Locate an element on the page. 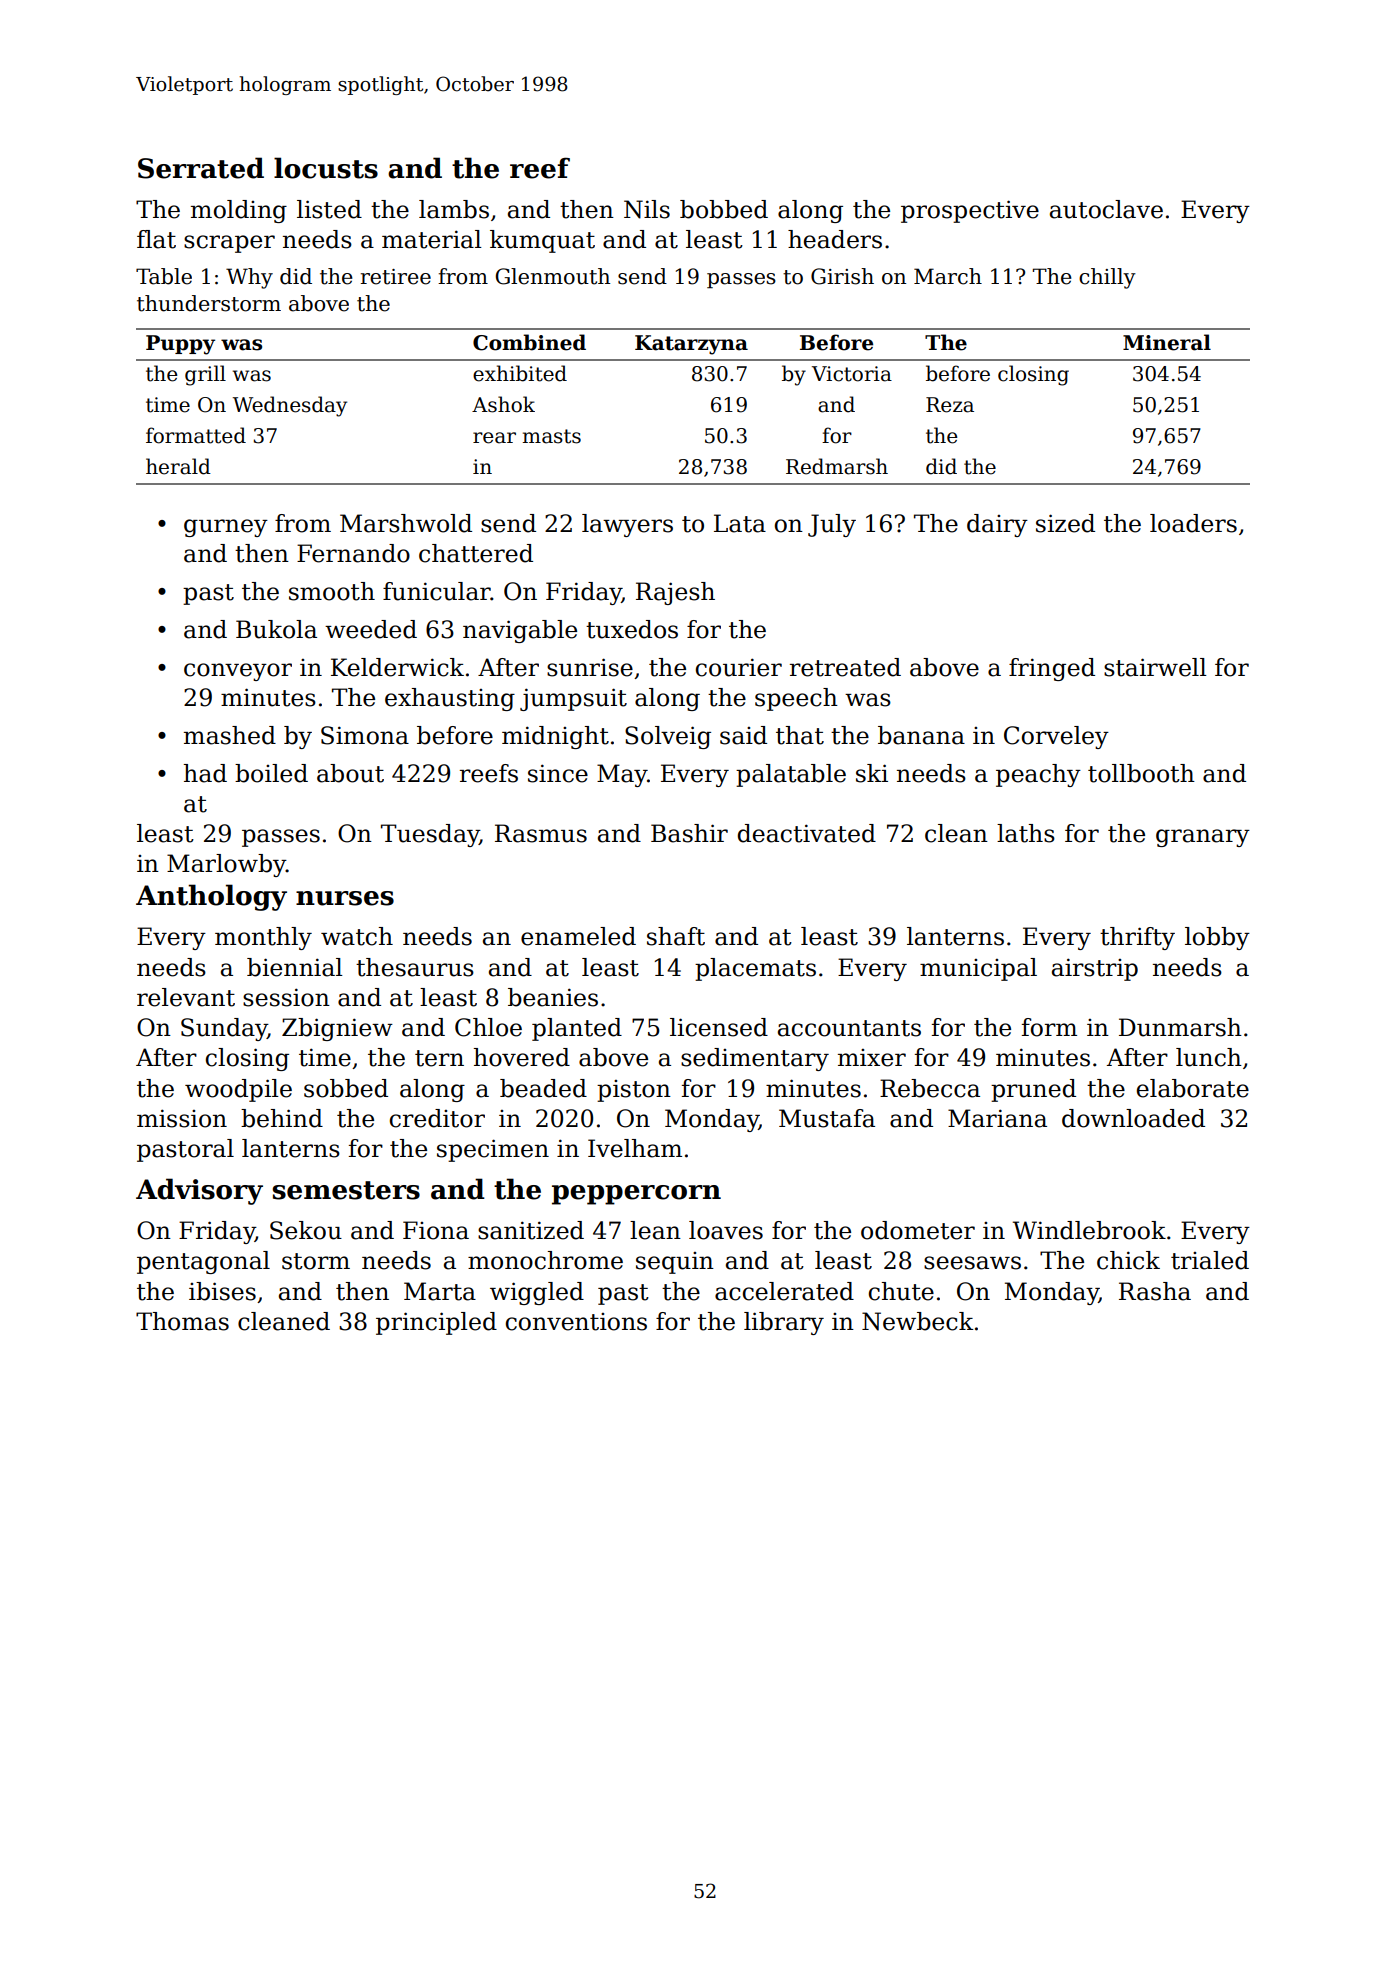 The width and height of the page is (1386, 1969). deactivated is located at coordinates (807, 833).
